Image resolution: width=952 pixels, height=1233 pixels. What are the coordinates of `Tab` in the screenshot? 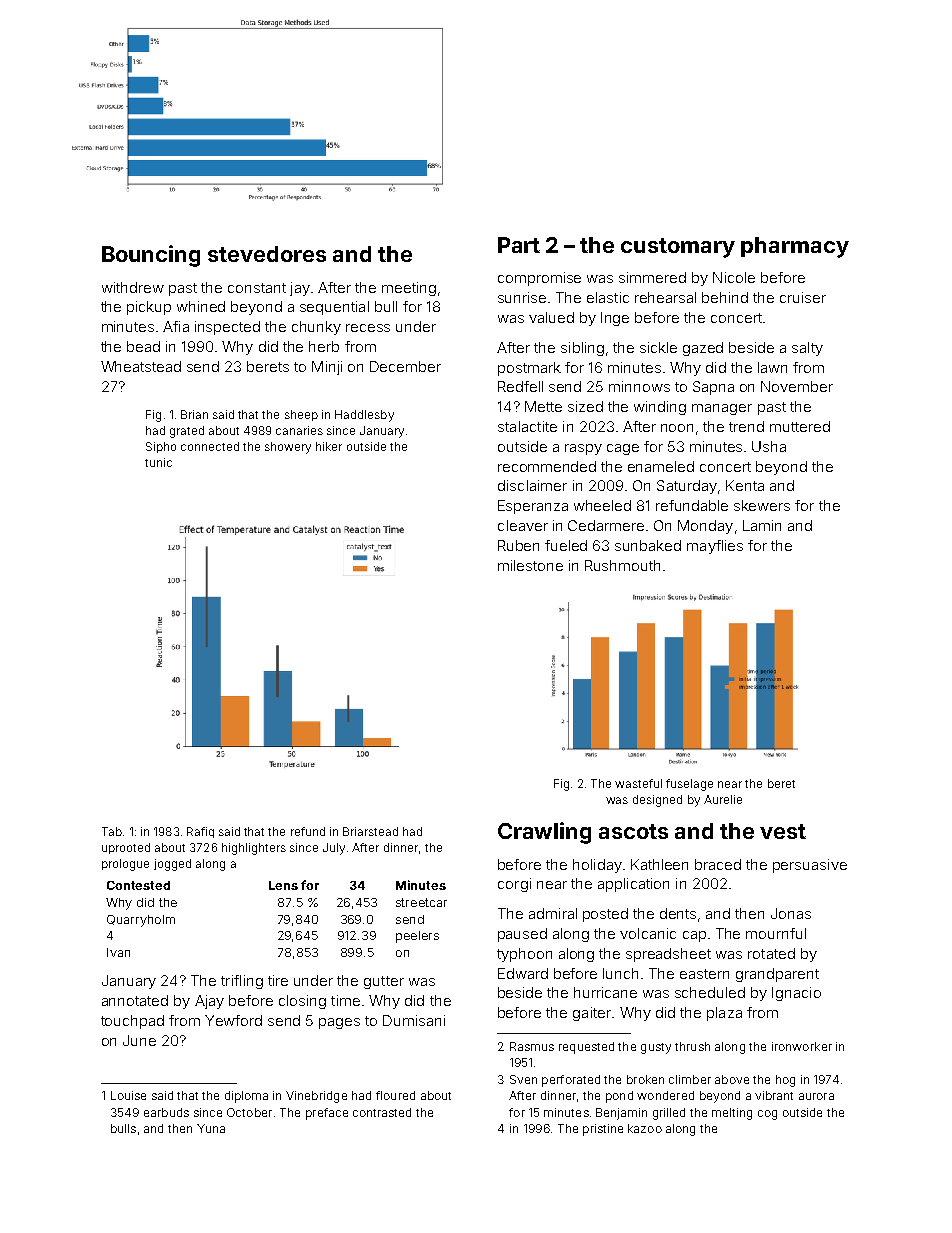 It's located at (112, 831).
